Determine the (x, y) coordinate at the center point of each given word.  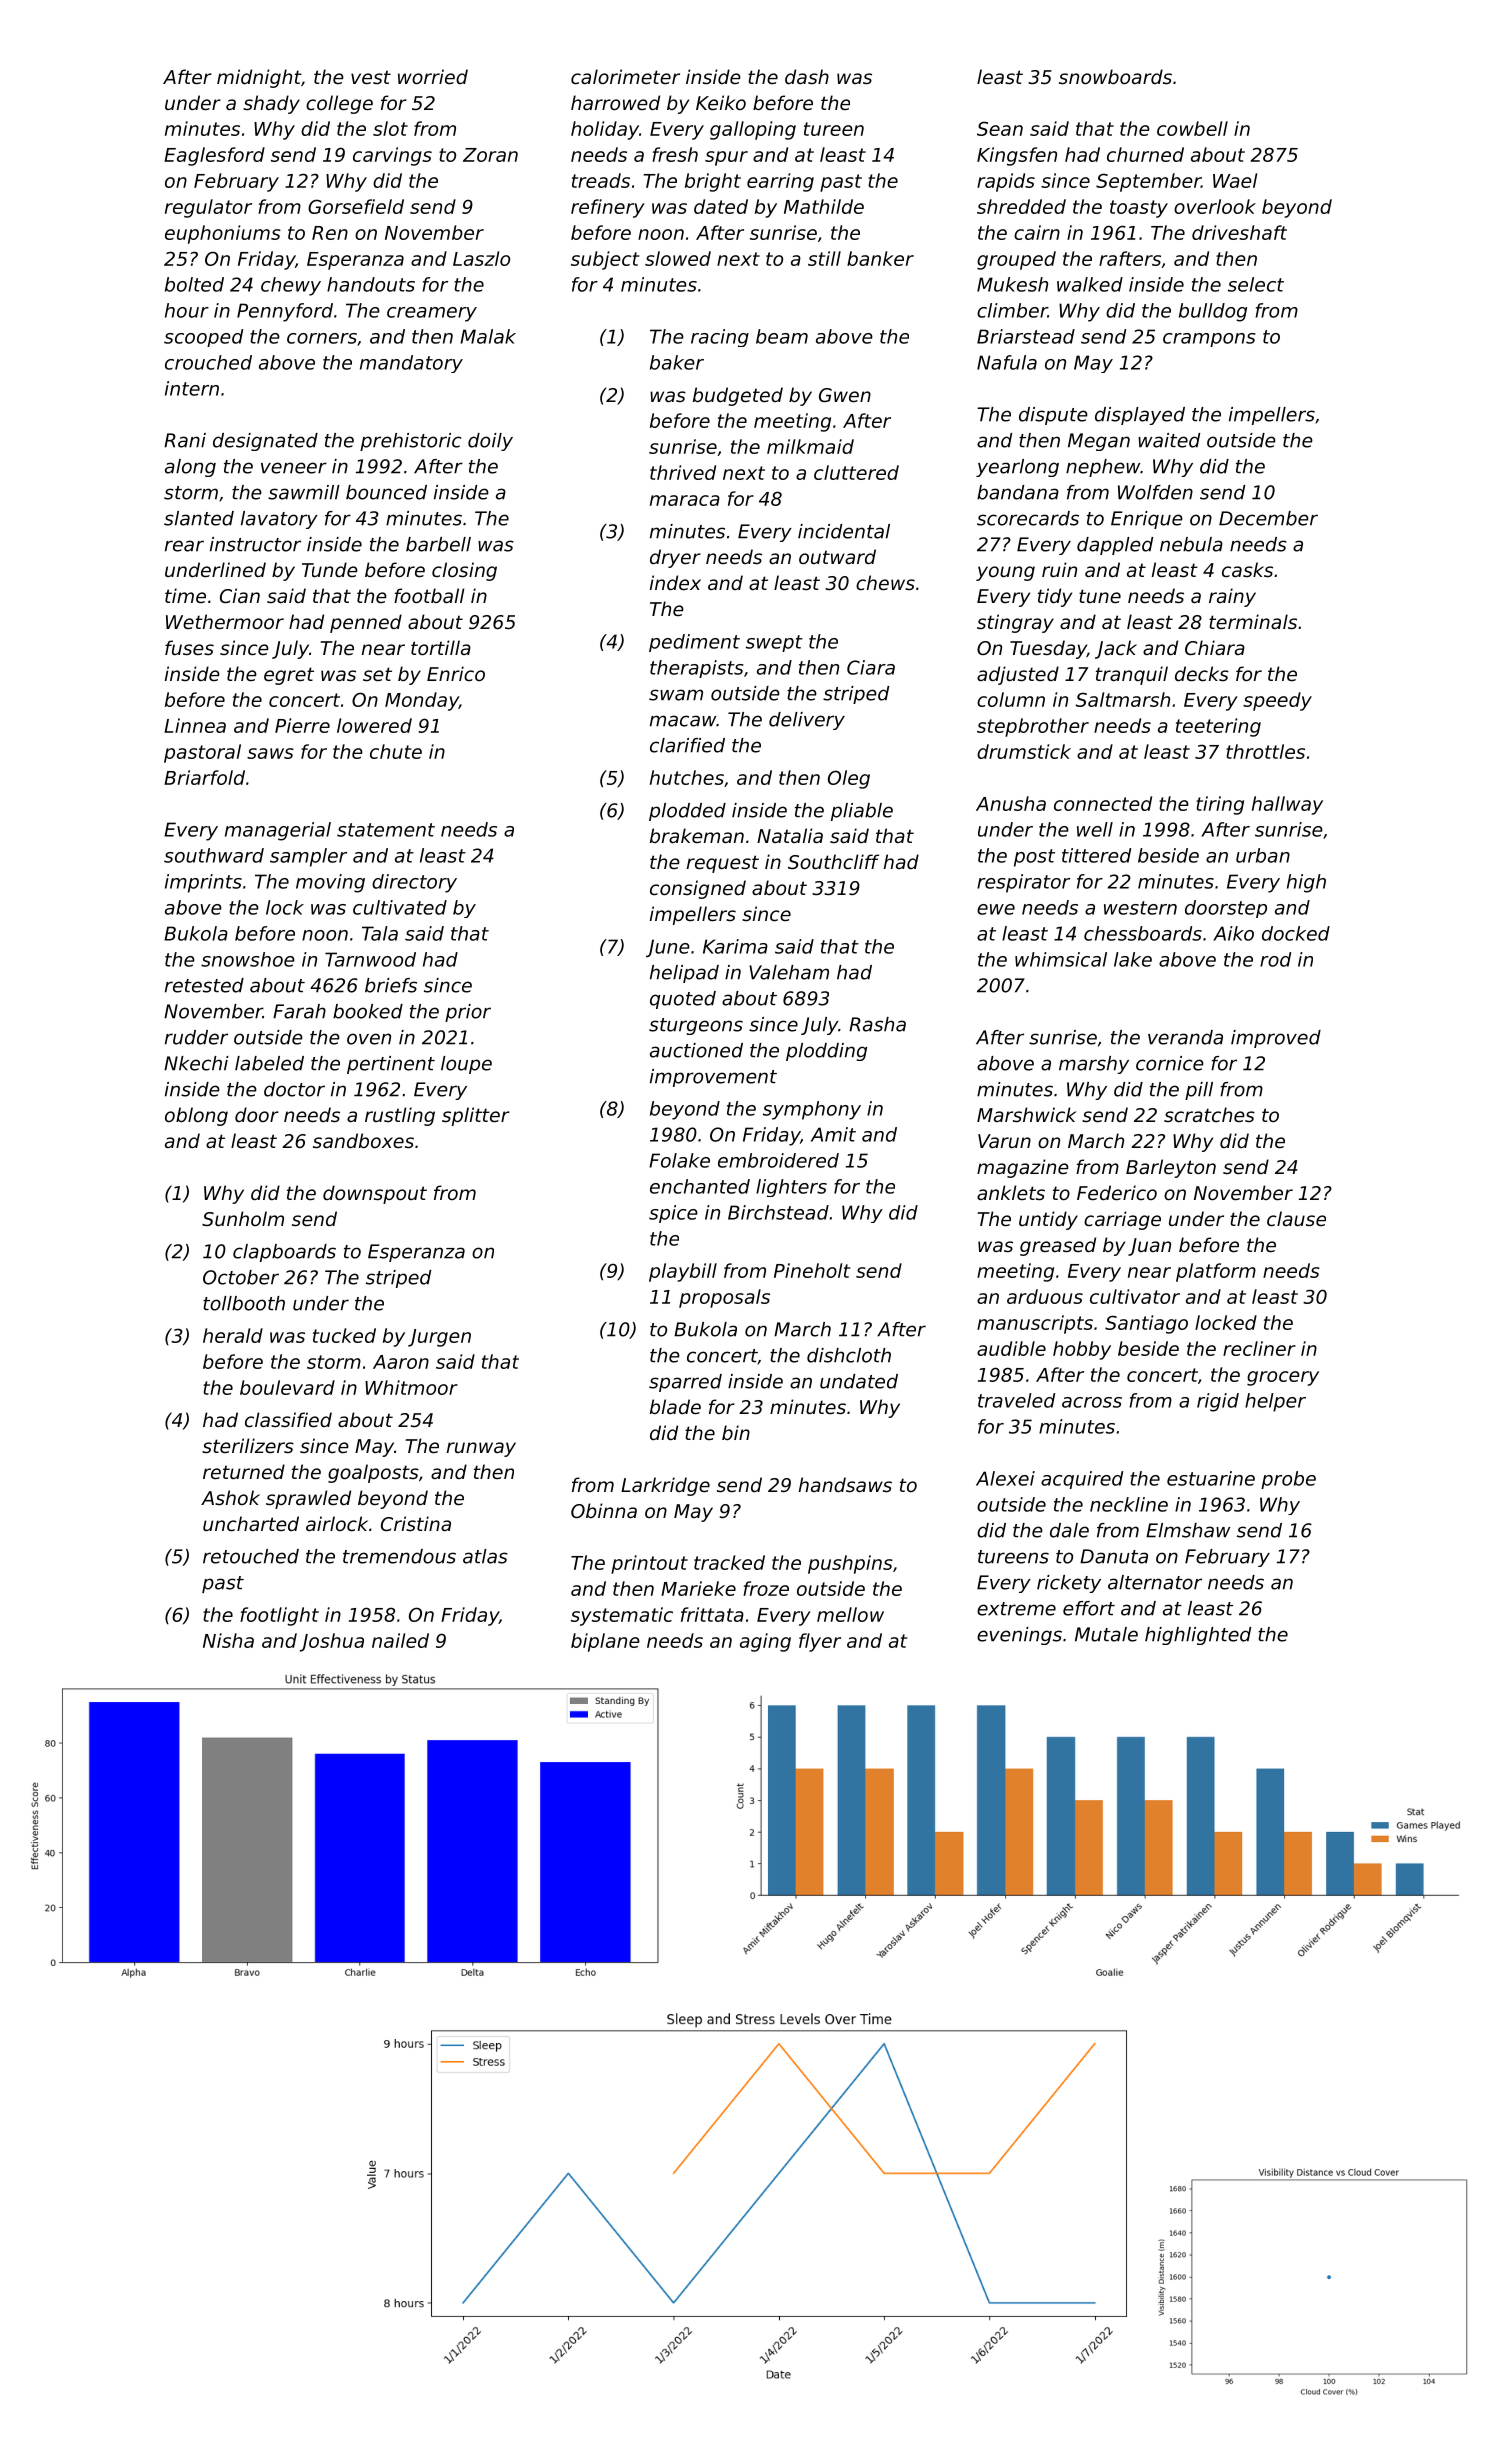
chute (396, 751)
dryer (675, 558)
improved (1276, 1039)
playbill (683, 1272)
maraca (685, 500)
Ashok (230, 1497)
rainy (1232, 597)
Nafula (1007, 362)
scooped (203, 338)
